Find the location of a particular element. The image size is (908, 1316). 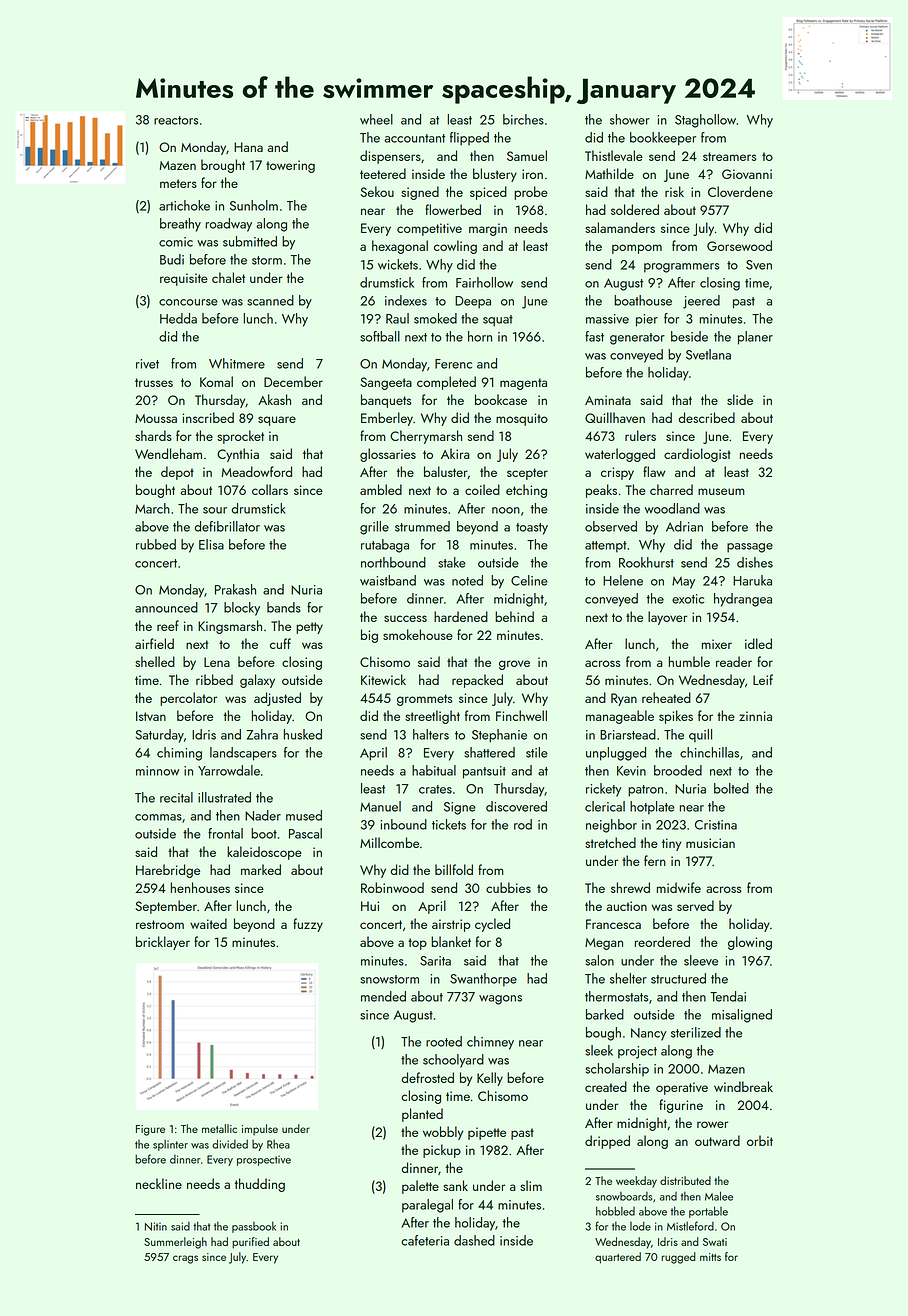

Fairhollow is located at coordinates (484, 282).
